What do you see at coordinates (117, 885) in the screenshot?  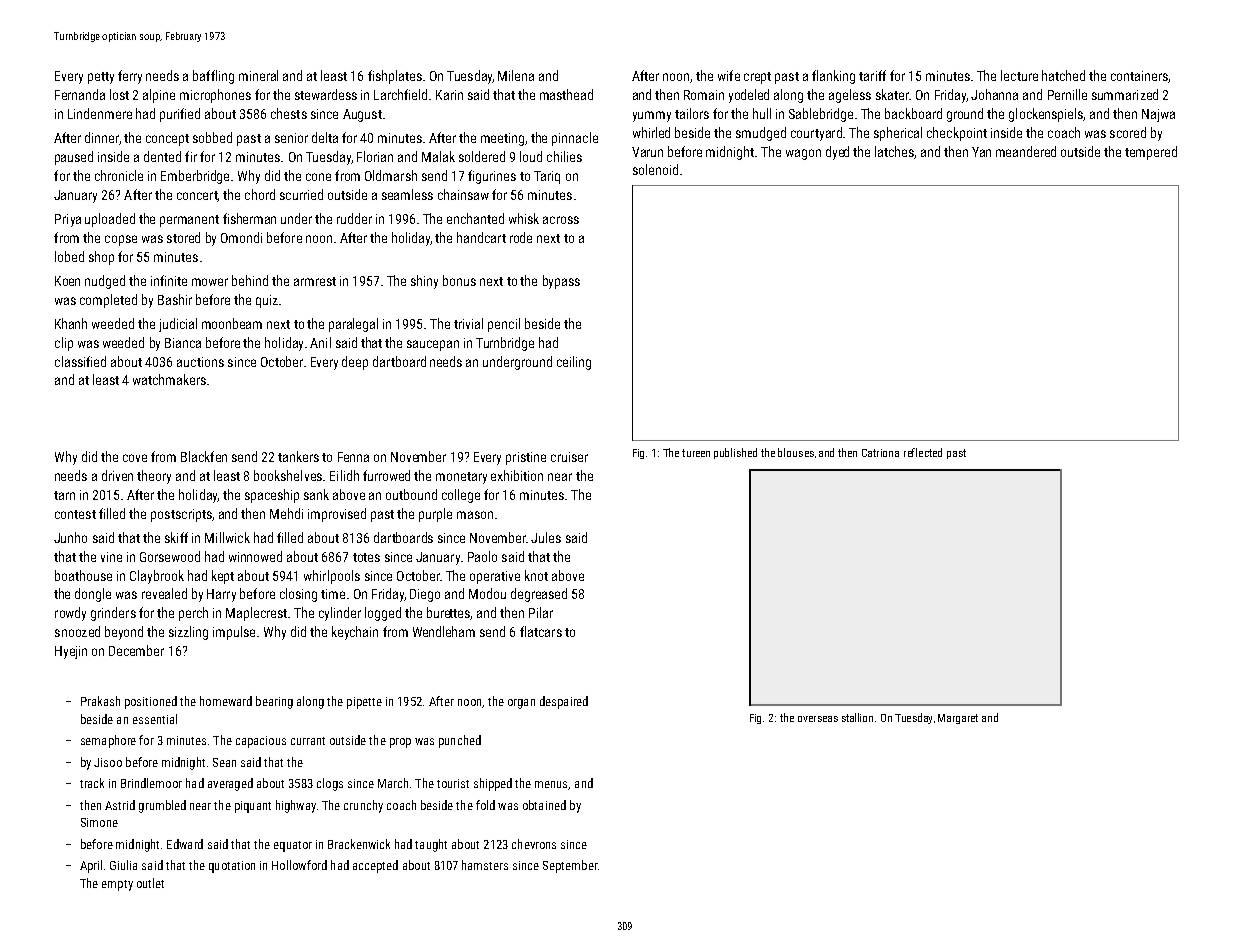 I see `empty` at bounding box center [117, 885].
